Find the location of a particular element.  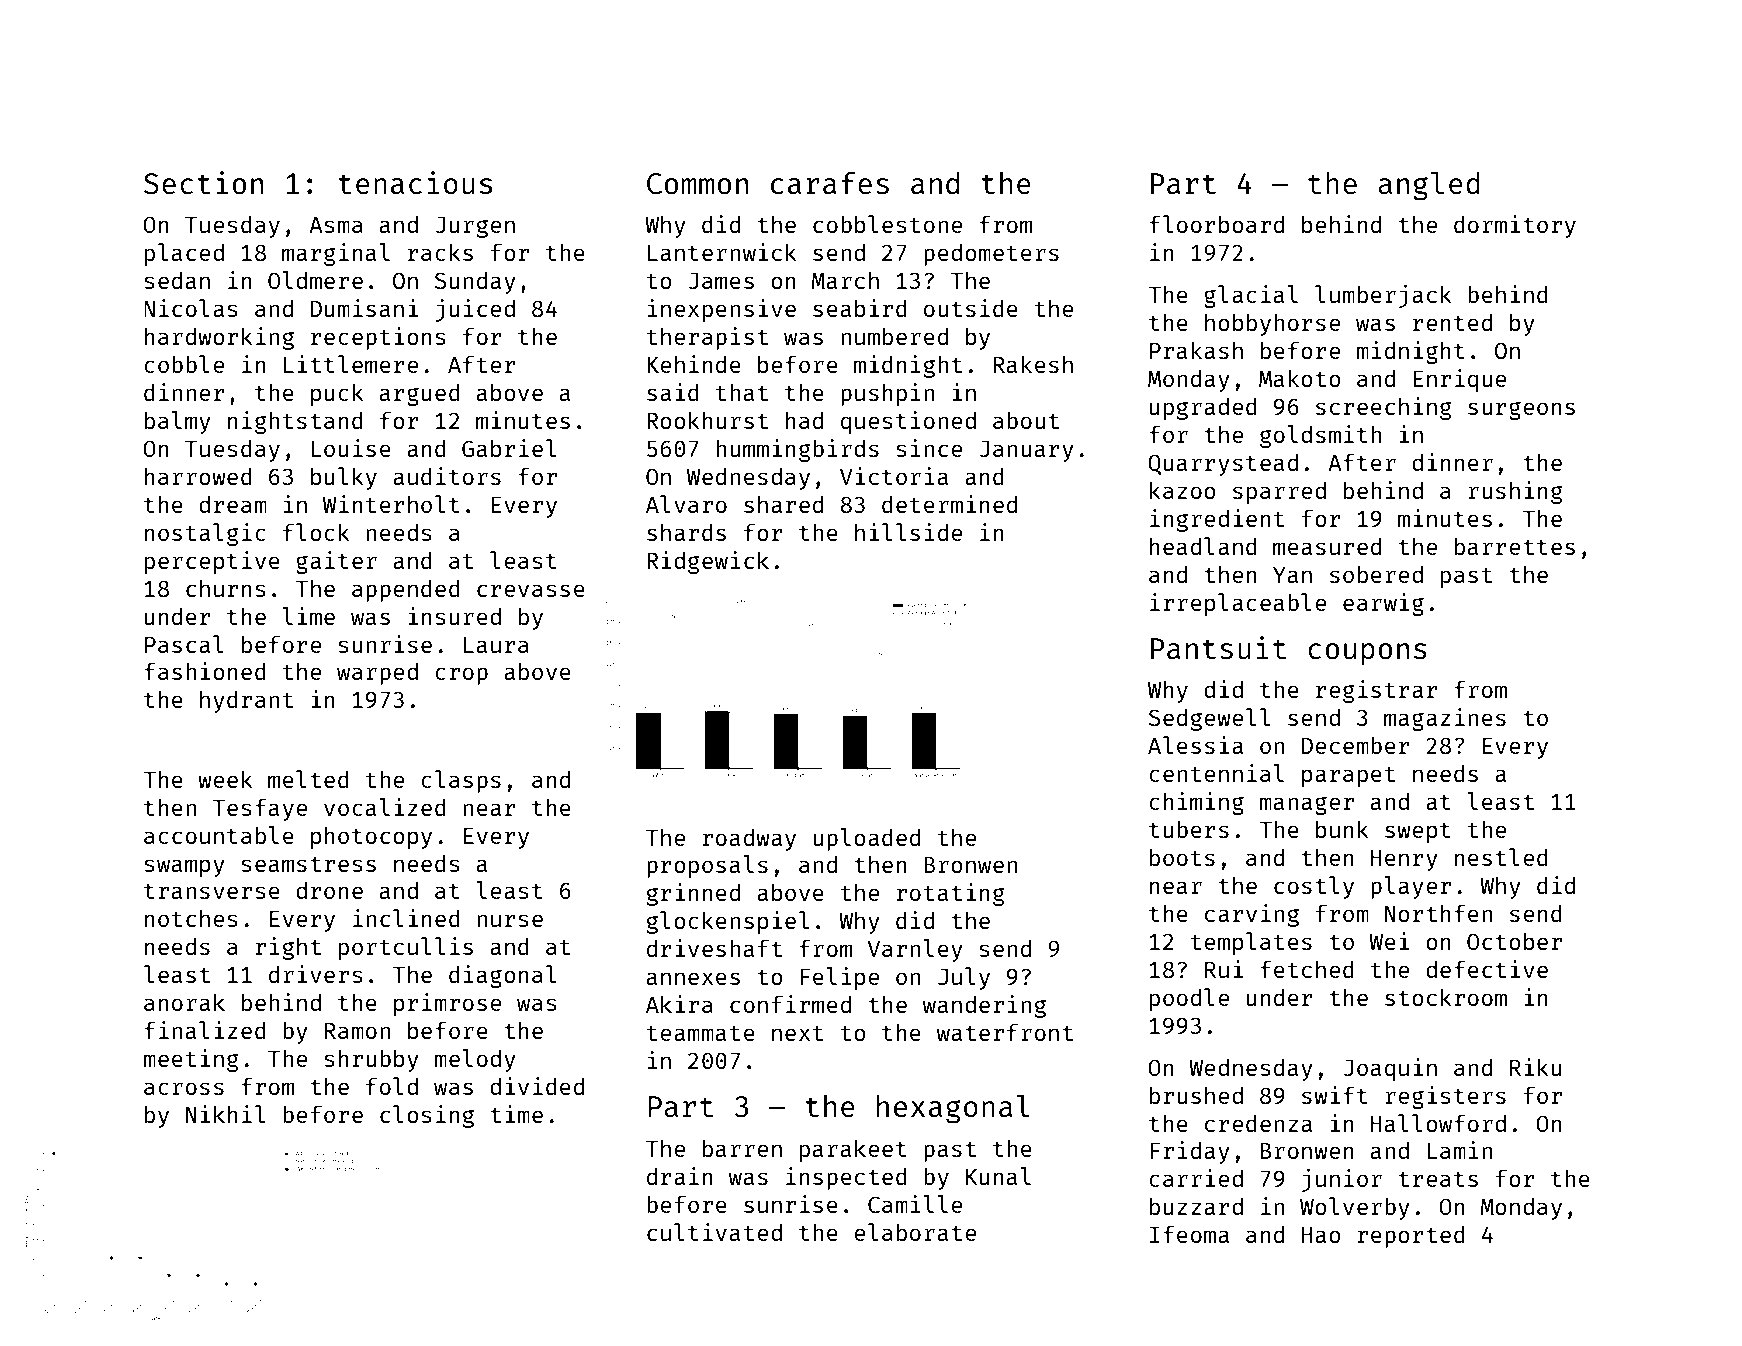

roadway is located at coordinates (749, 839).
